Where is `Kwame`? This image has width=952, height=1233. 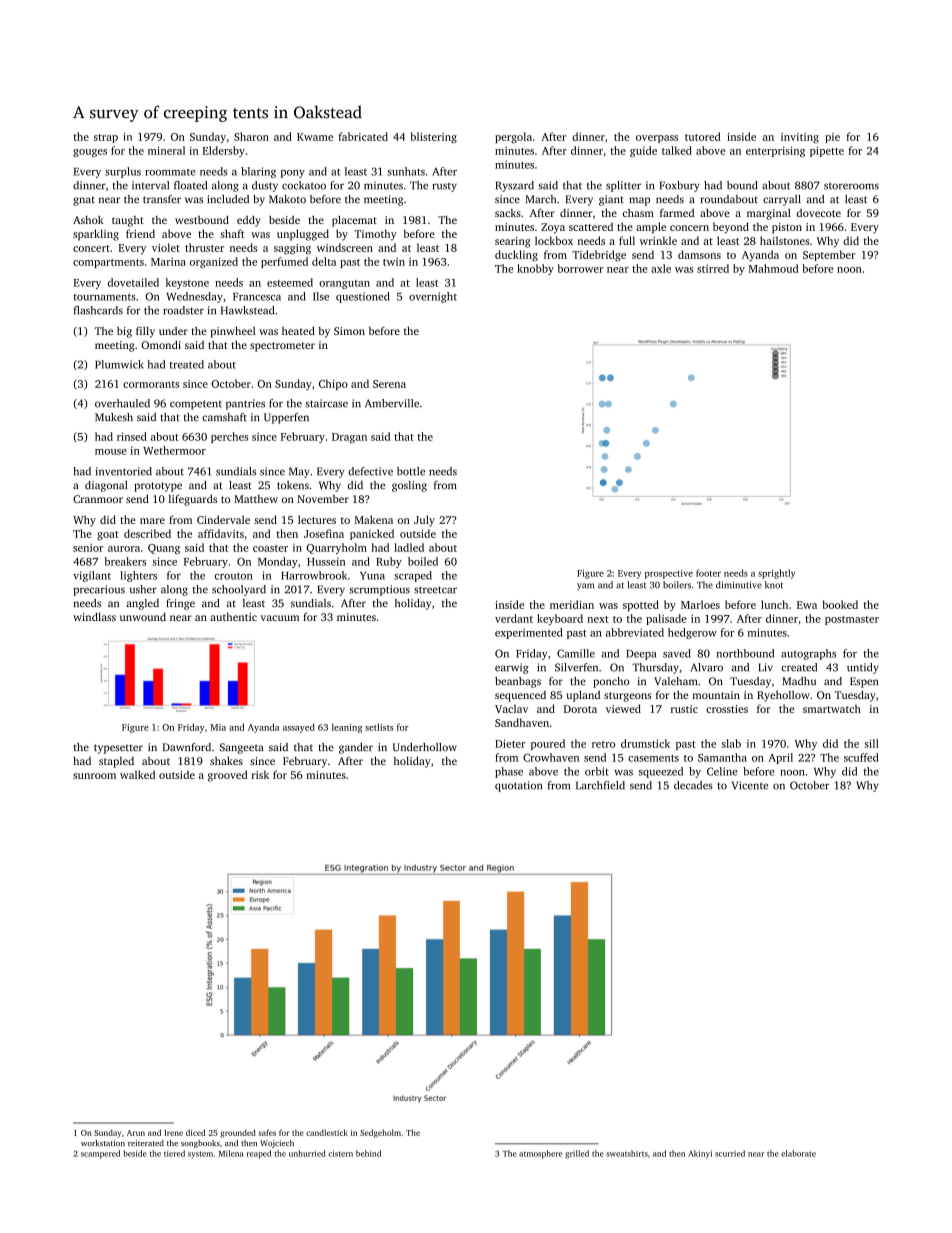
Kwame is located at coordinates (315, 137).
